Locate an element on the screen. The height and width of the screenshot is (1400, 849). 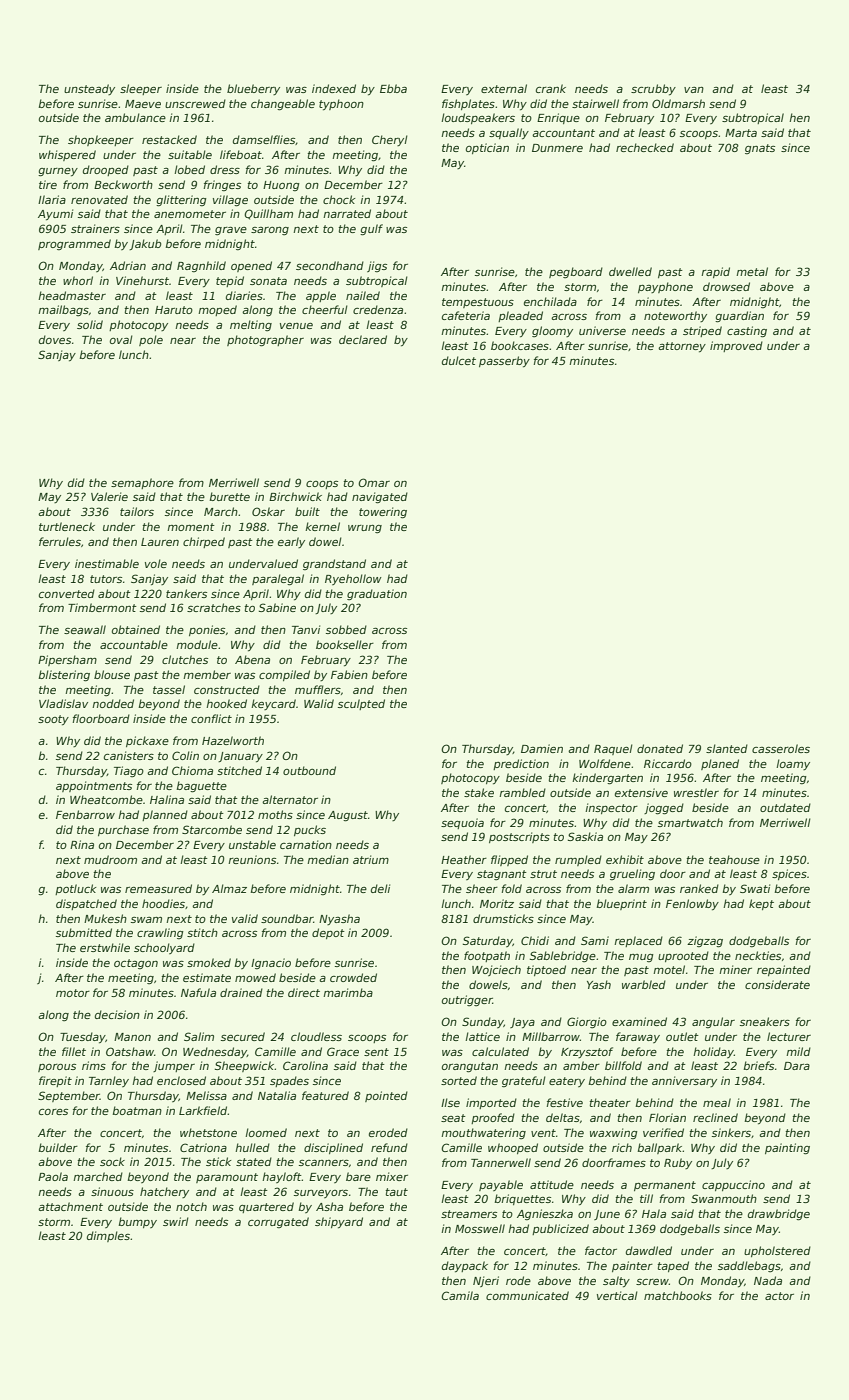
indexed is located at coordinates (334, 88).
